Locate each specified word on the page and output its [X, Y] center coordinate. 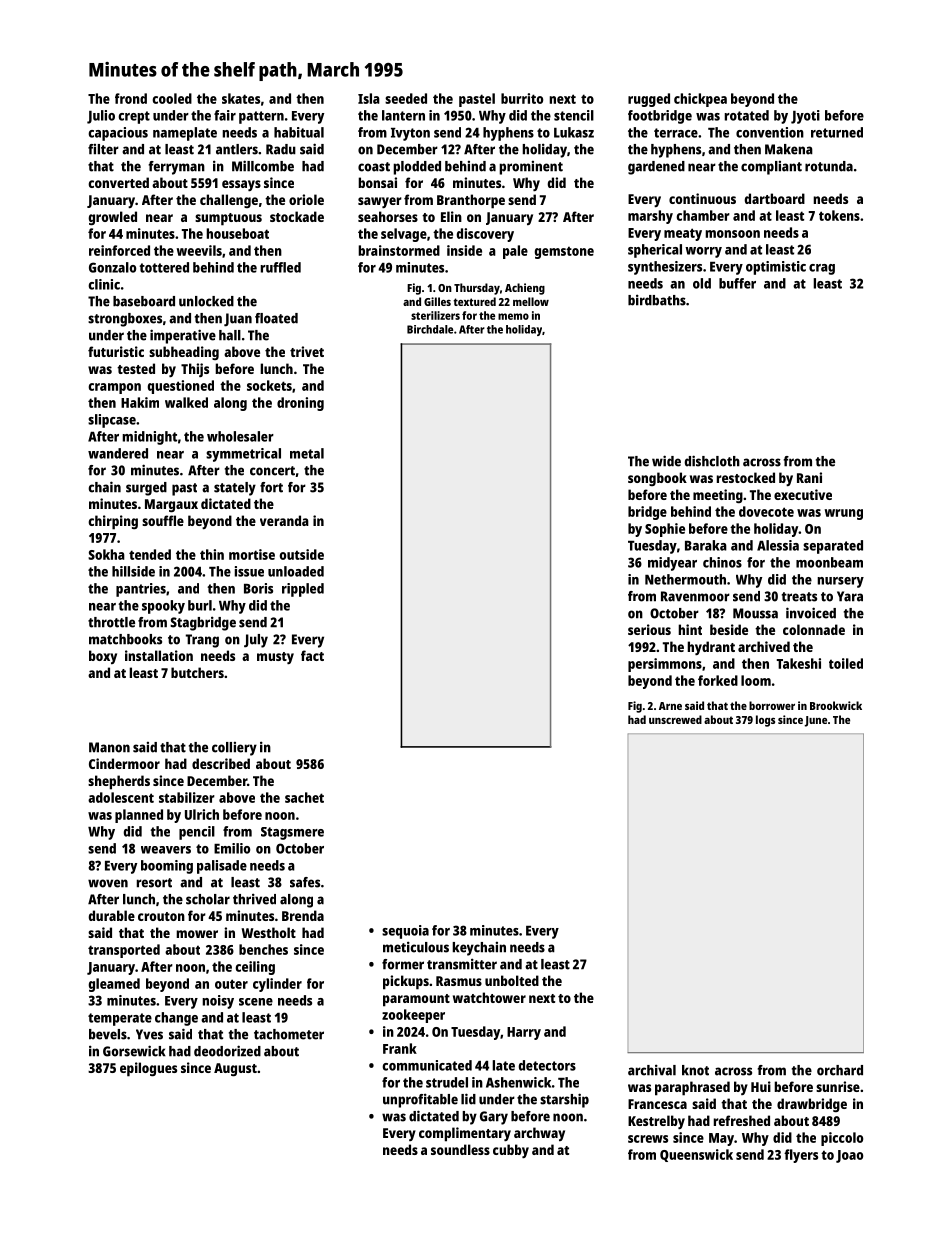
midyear [672, 564]
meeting [718, 496]
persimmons [665, 665]
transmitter [462, 964]
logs [765, 721]
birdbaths [657, 300]
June [816, 721]
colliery [234, 749]
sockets [269, 385]
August [235, 1069]
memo [513, 316]
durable [111, 915]
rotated [747, 115]
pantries [141, 590]
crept [134, 117]
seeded [406, 98]
